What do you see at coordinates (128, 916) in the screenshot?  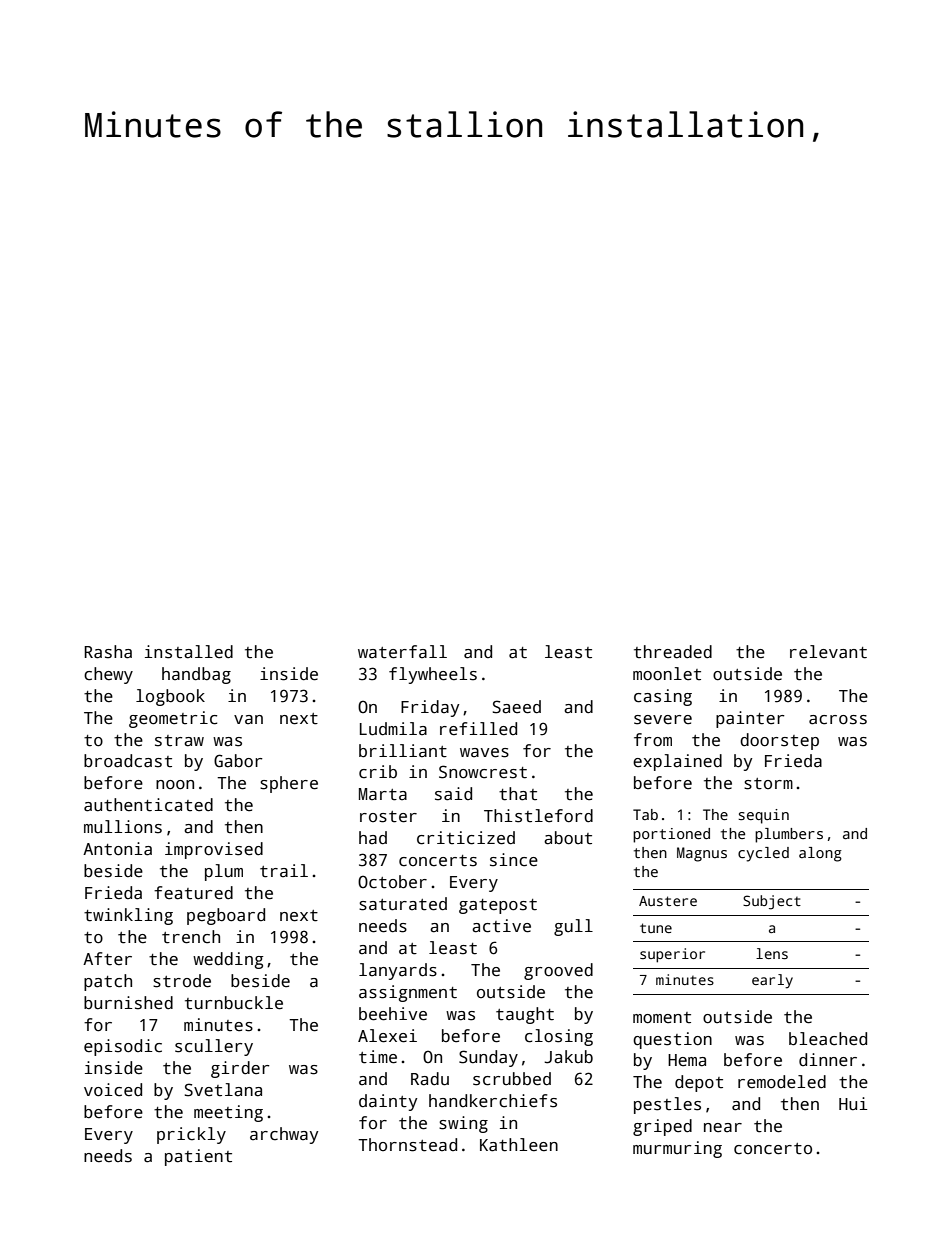 I see `twinkling` at bounding box center [128, 916].
